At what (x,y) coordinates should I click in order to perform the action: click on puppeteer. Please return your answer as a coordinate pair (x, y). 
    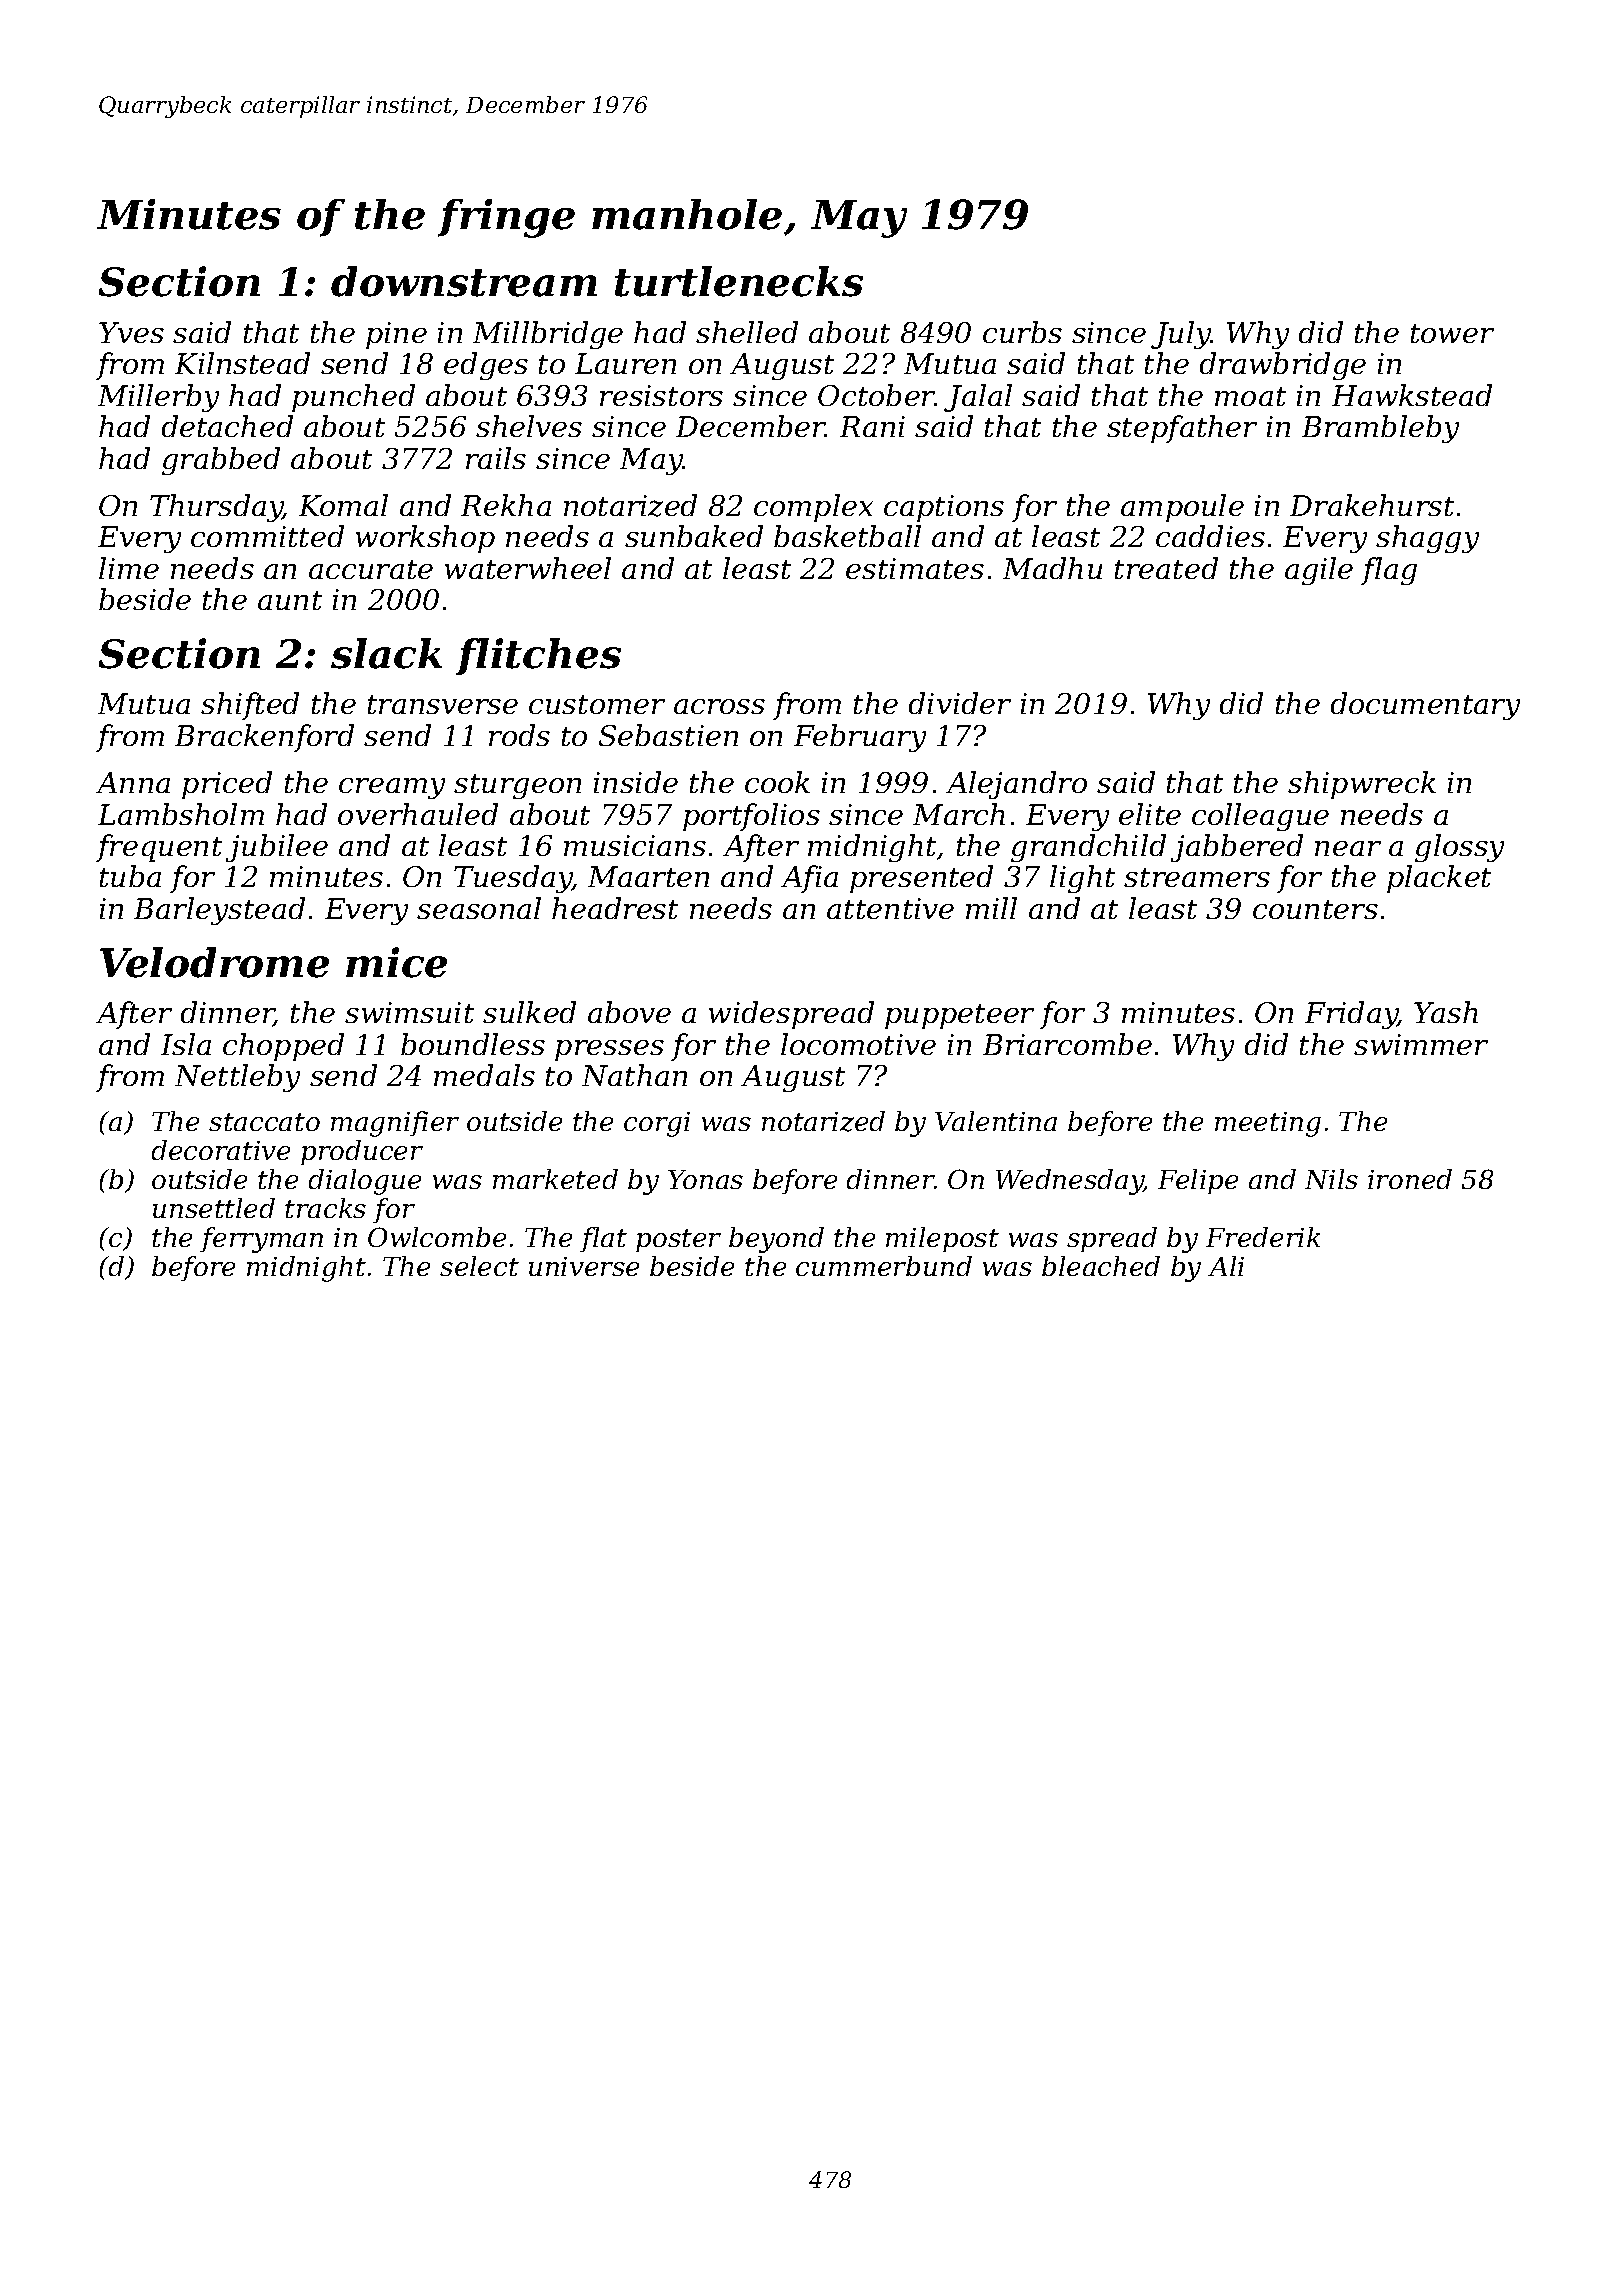
    Looking at the image, I should click on (959, 1016).
